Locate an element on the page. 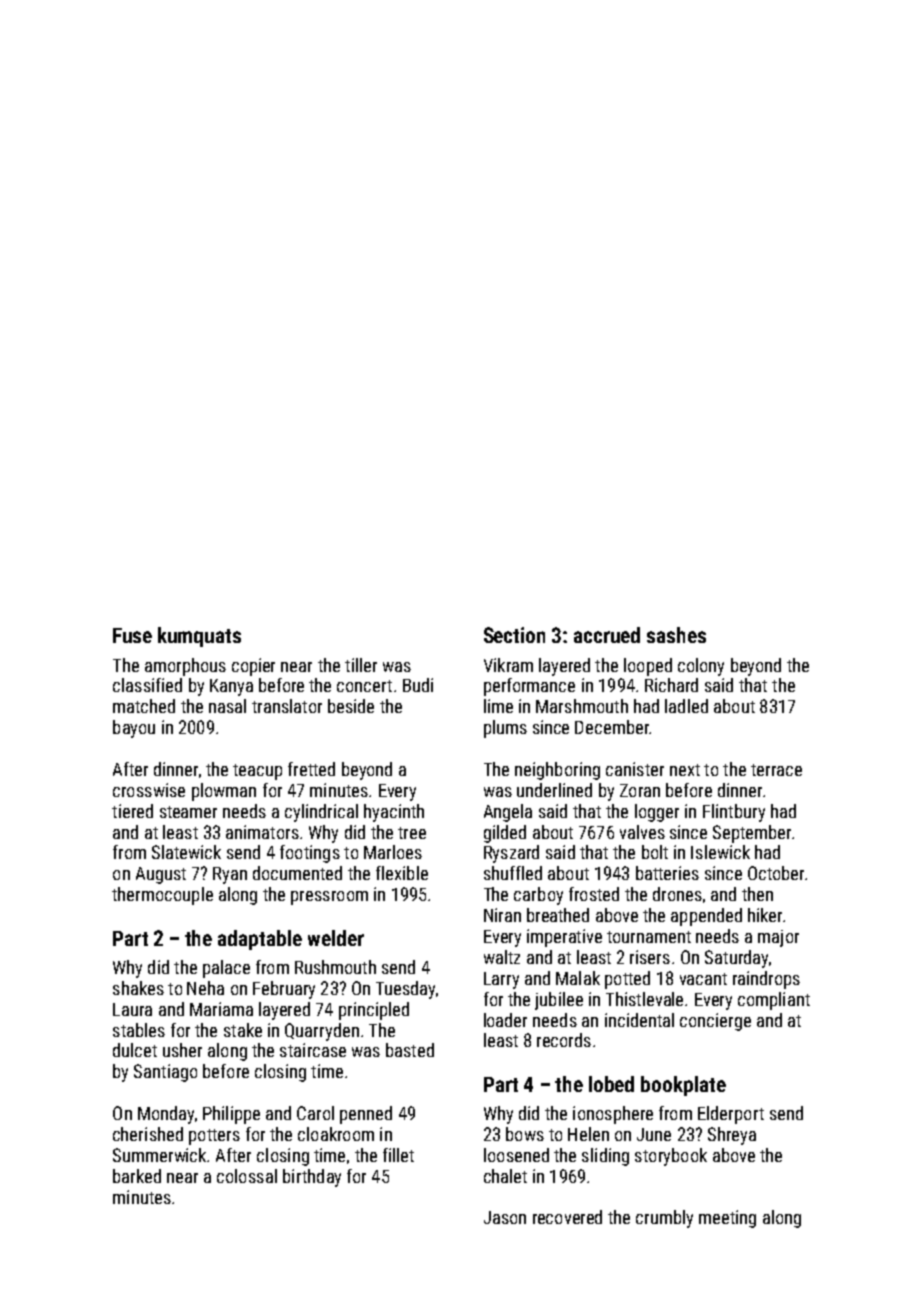  carboy is located at coordinates (538, 896).
